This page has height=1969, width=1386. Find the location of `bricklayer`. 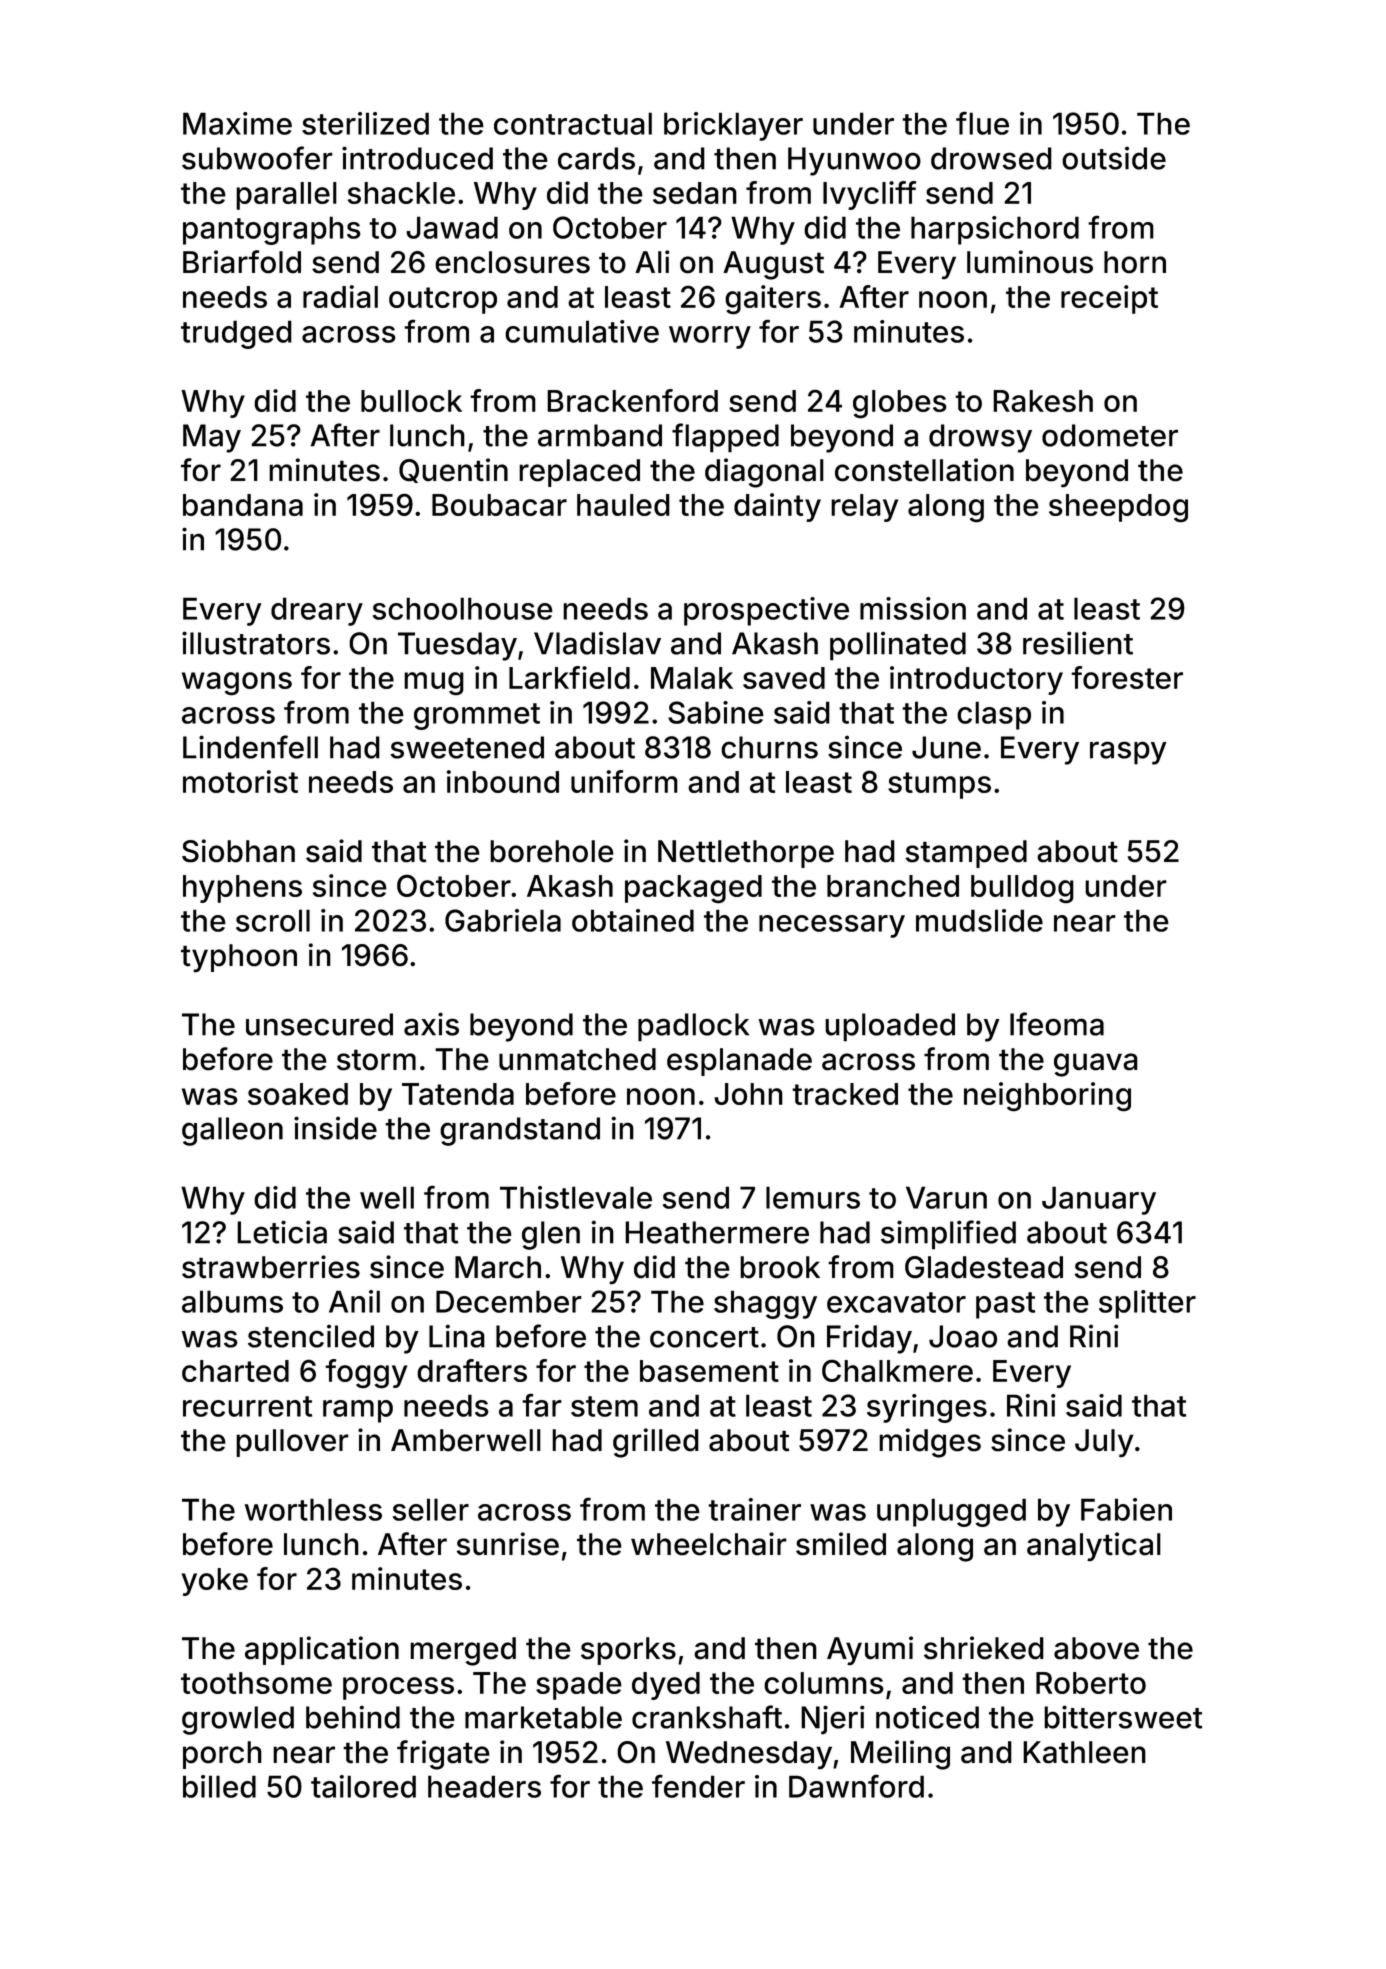

bricklayer is located at coordinates (733, 126).
